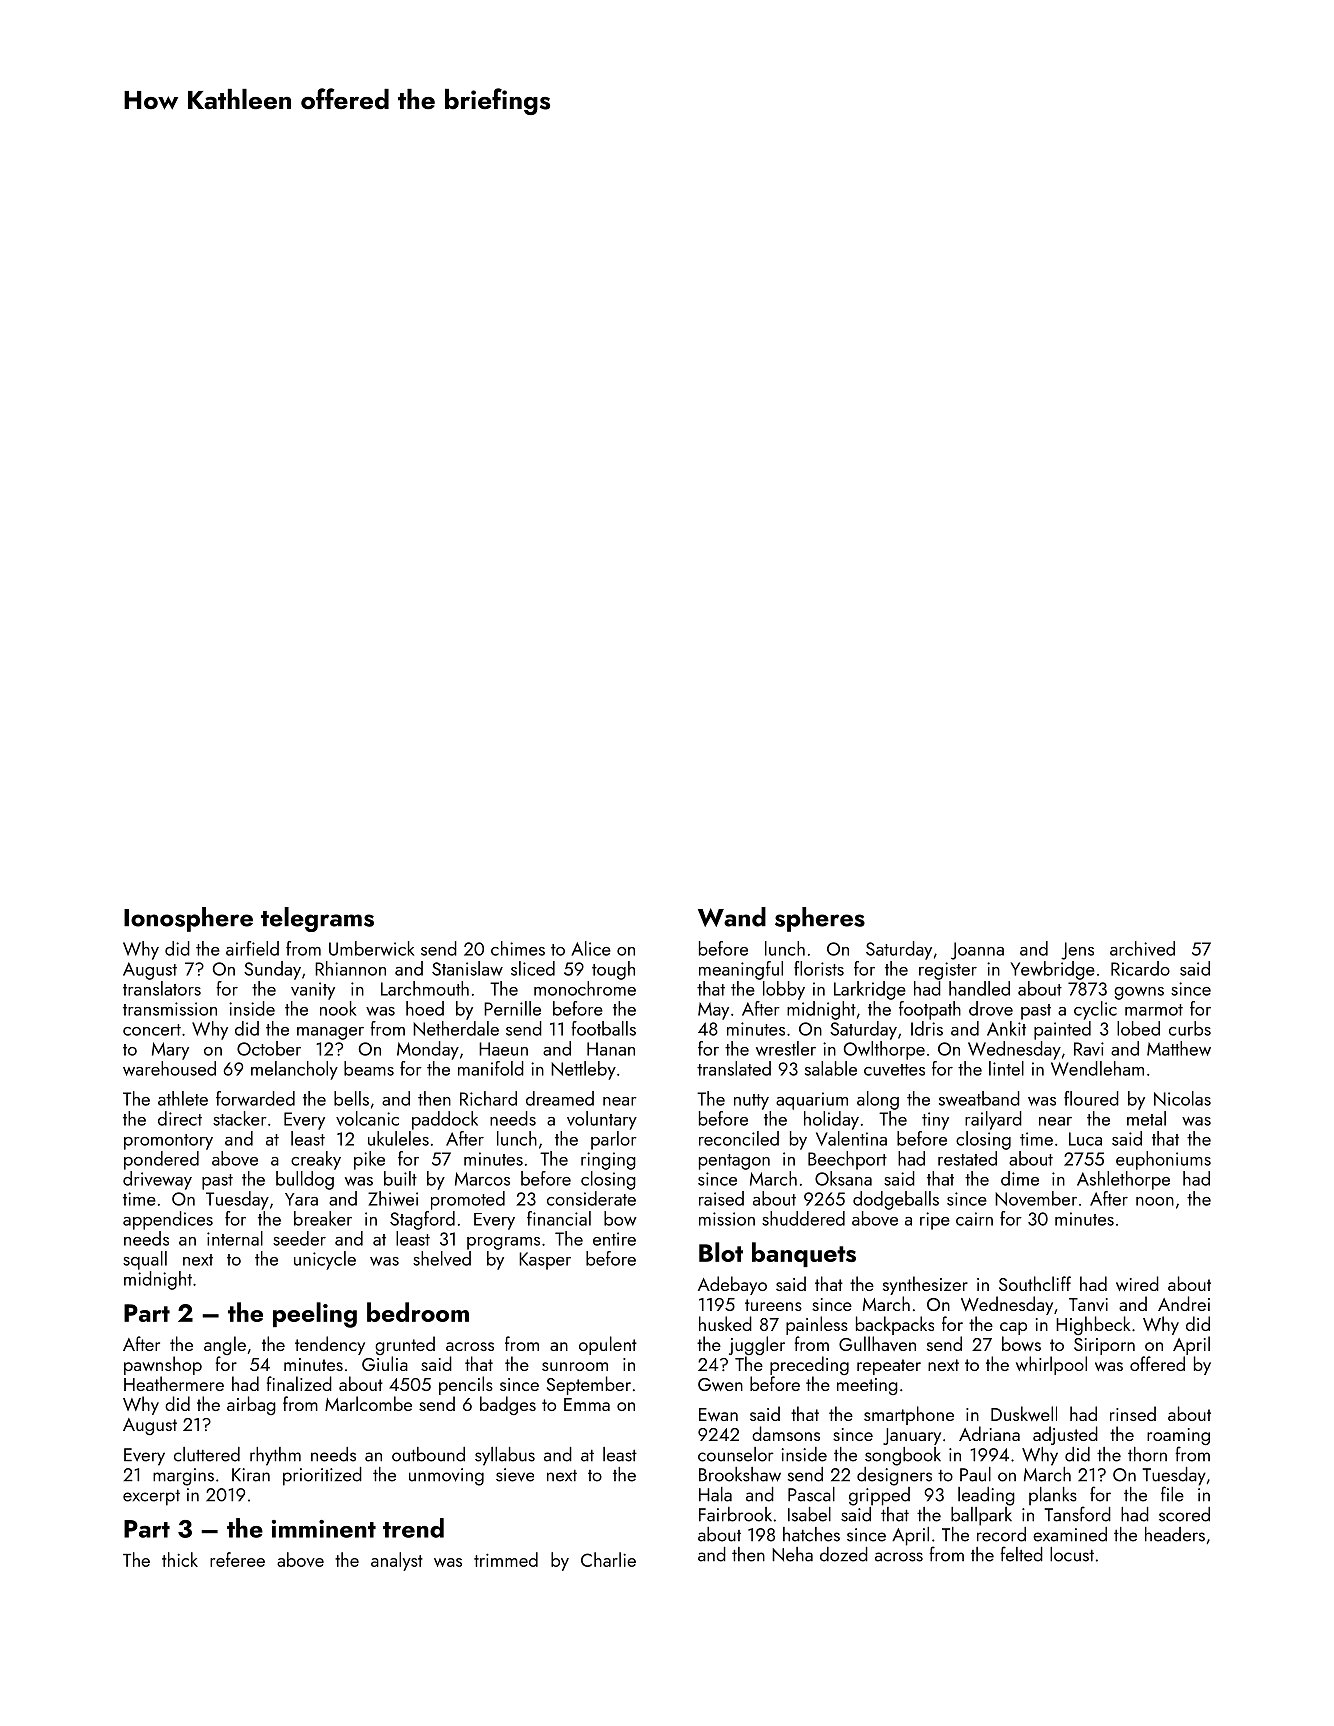 Image resolution: width=1334 pixels, height=1726 pixels. Describe the element at coordinates (413, 1528) in the screenshot. I see `trend` at that location.
